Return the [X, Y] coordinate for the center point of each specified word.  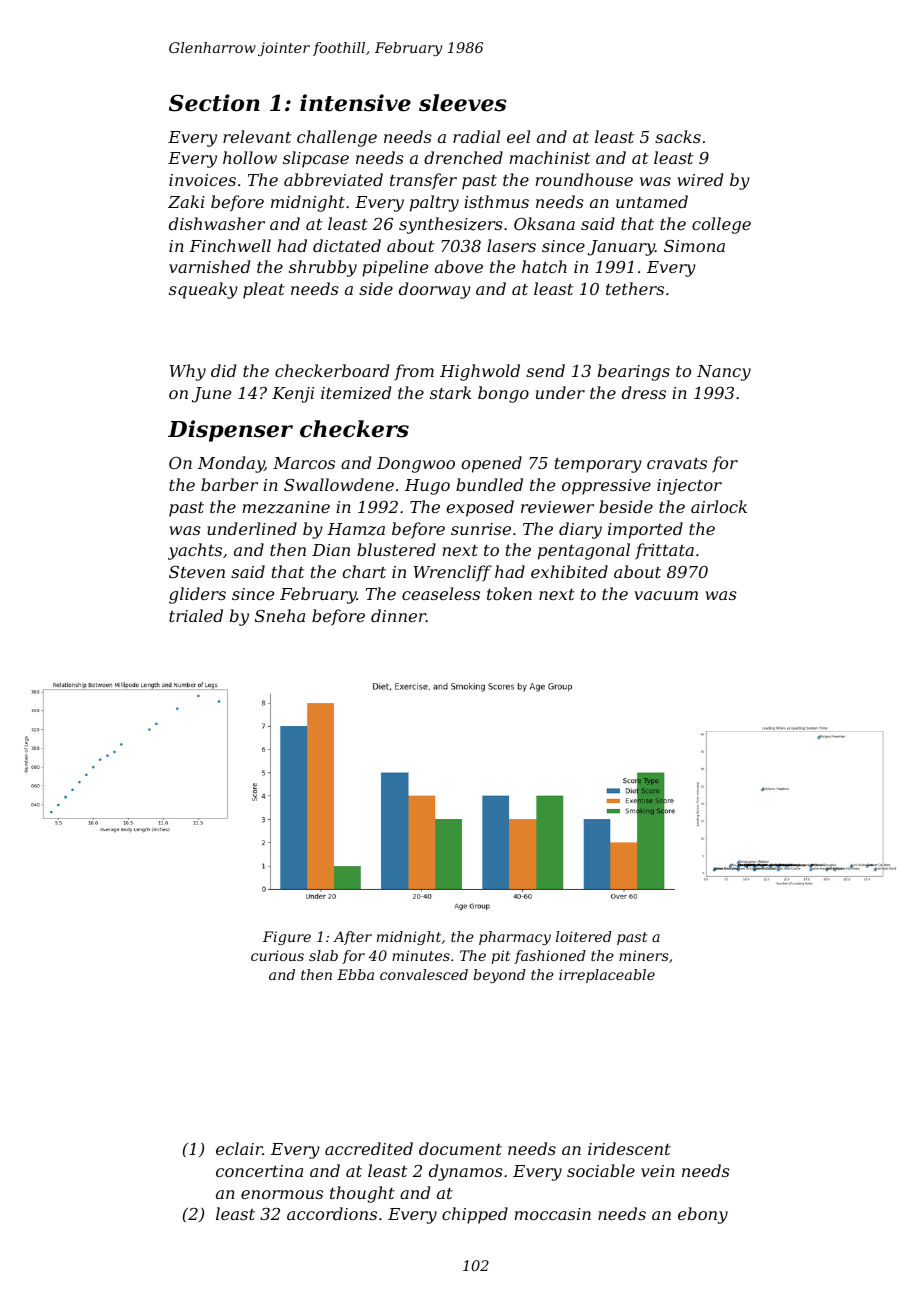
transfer [423, 181]
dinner [398, 615]
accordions [332, 1213]
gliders [197, 595]
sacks [678, 136]
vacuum [666, 595]
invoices [202, 180]
